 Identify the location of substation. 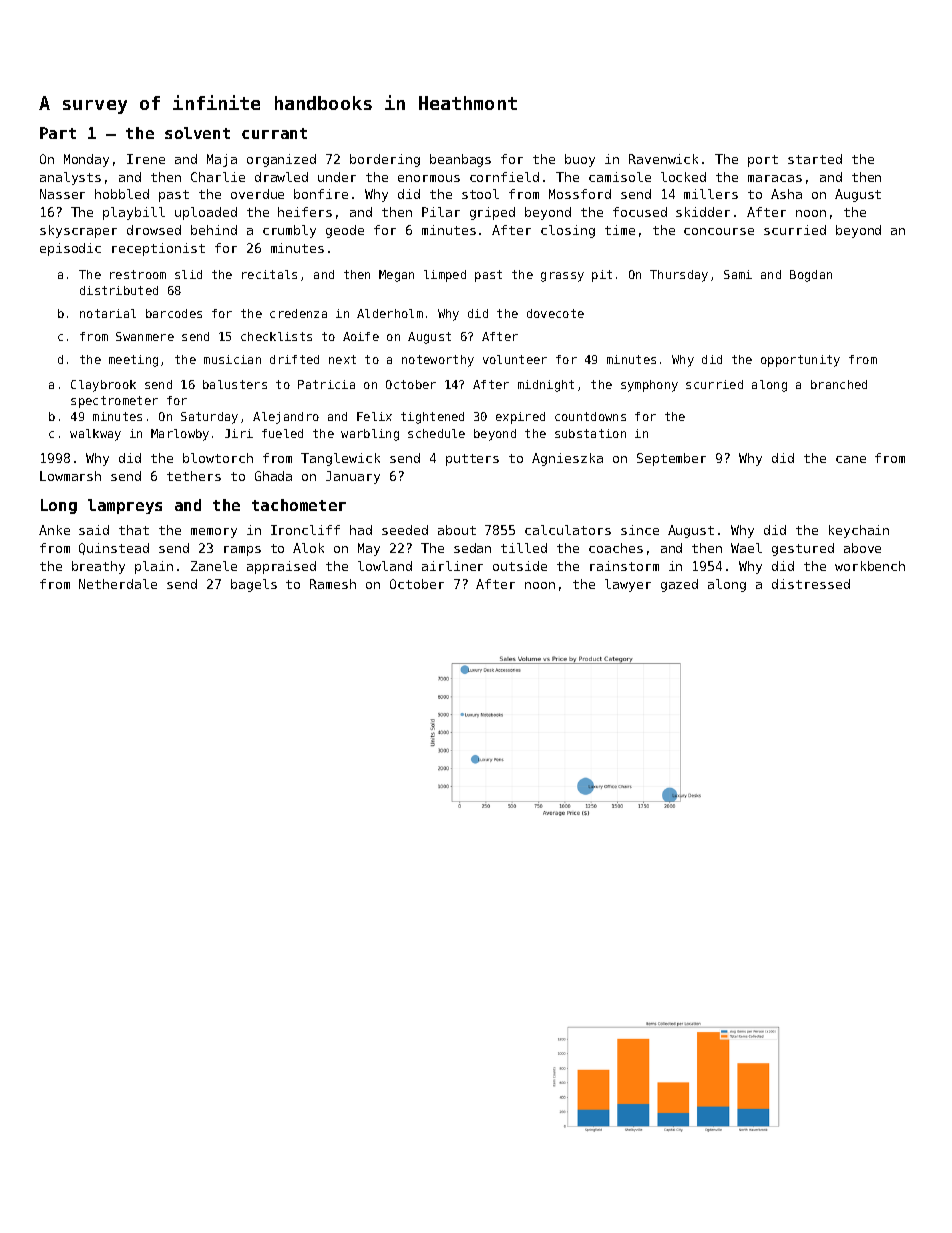
(590, 433).
